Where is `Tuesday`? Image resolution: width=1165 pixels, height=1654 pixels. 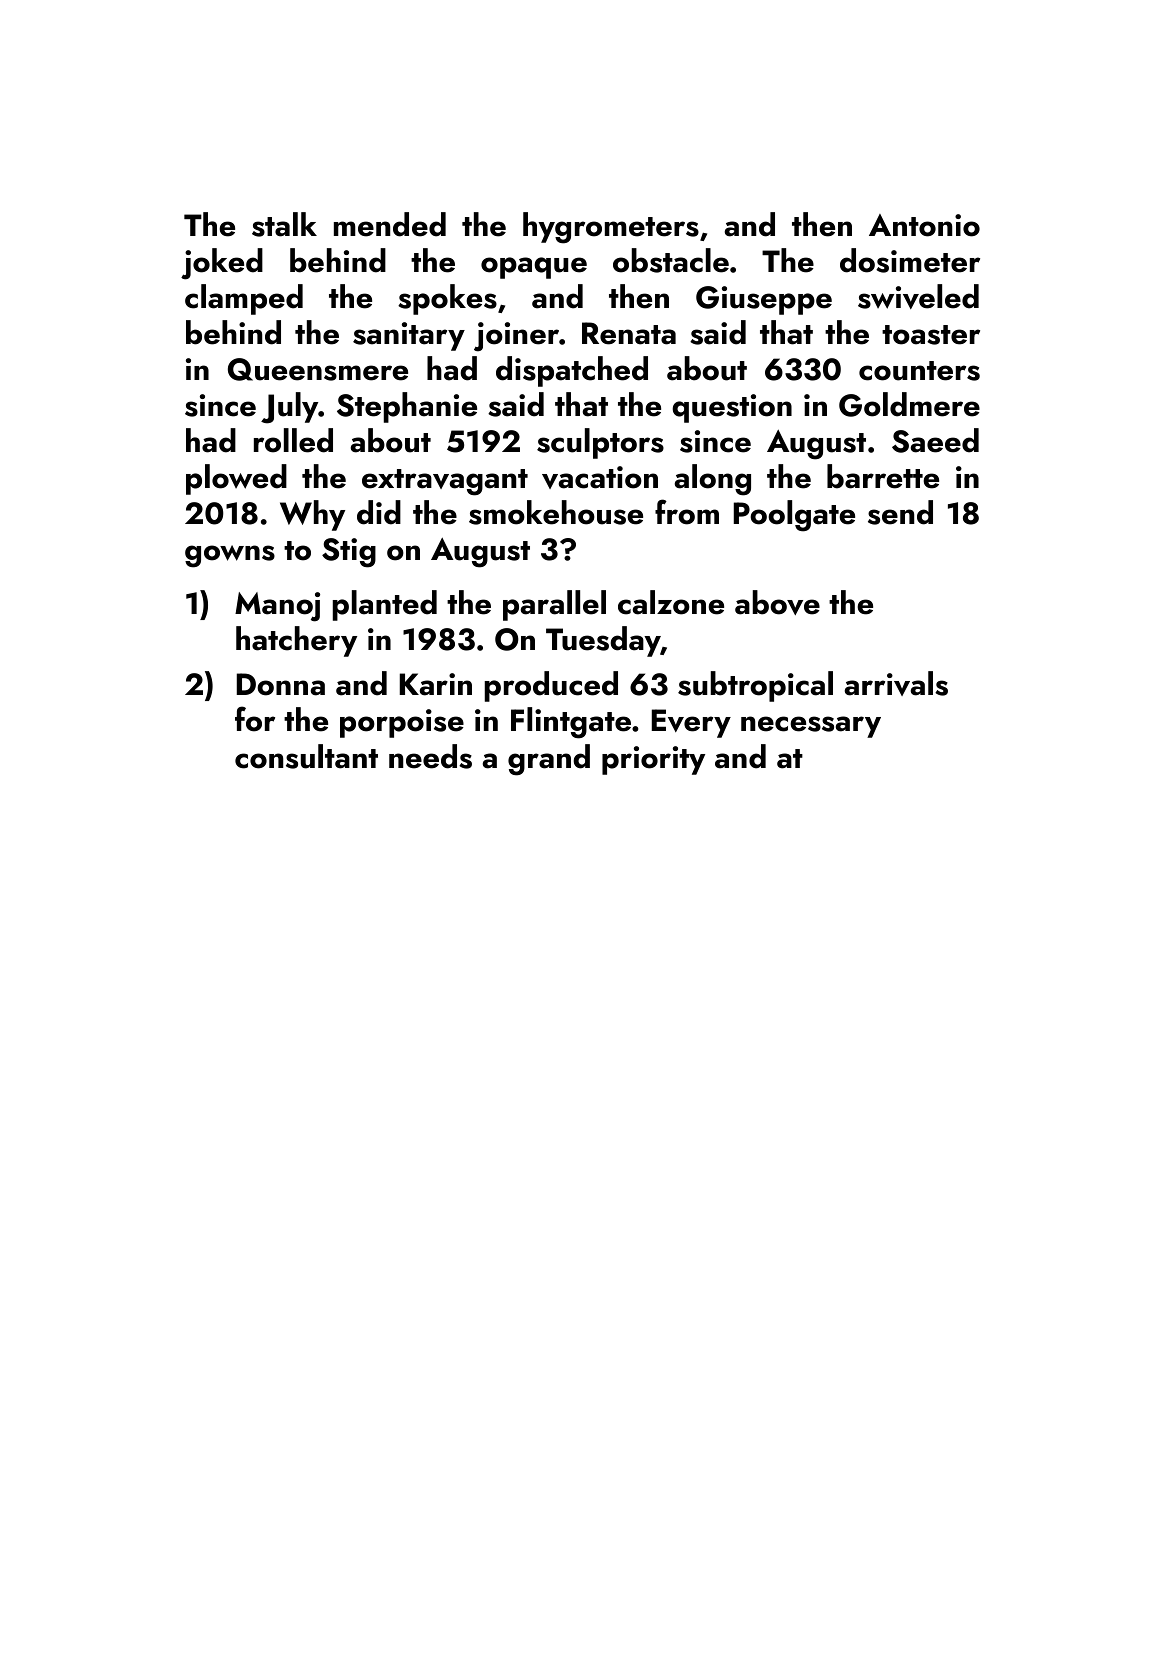
Tuesday is located at coordinates (603, 641).
